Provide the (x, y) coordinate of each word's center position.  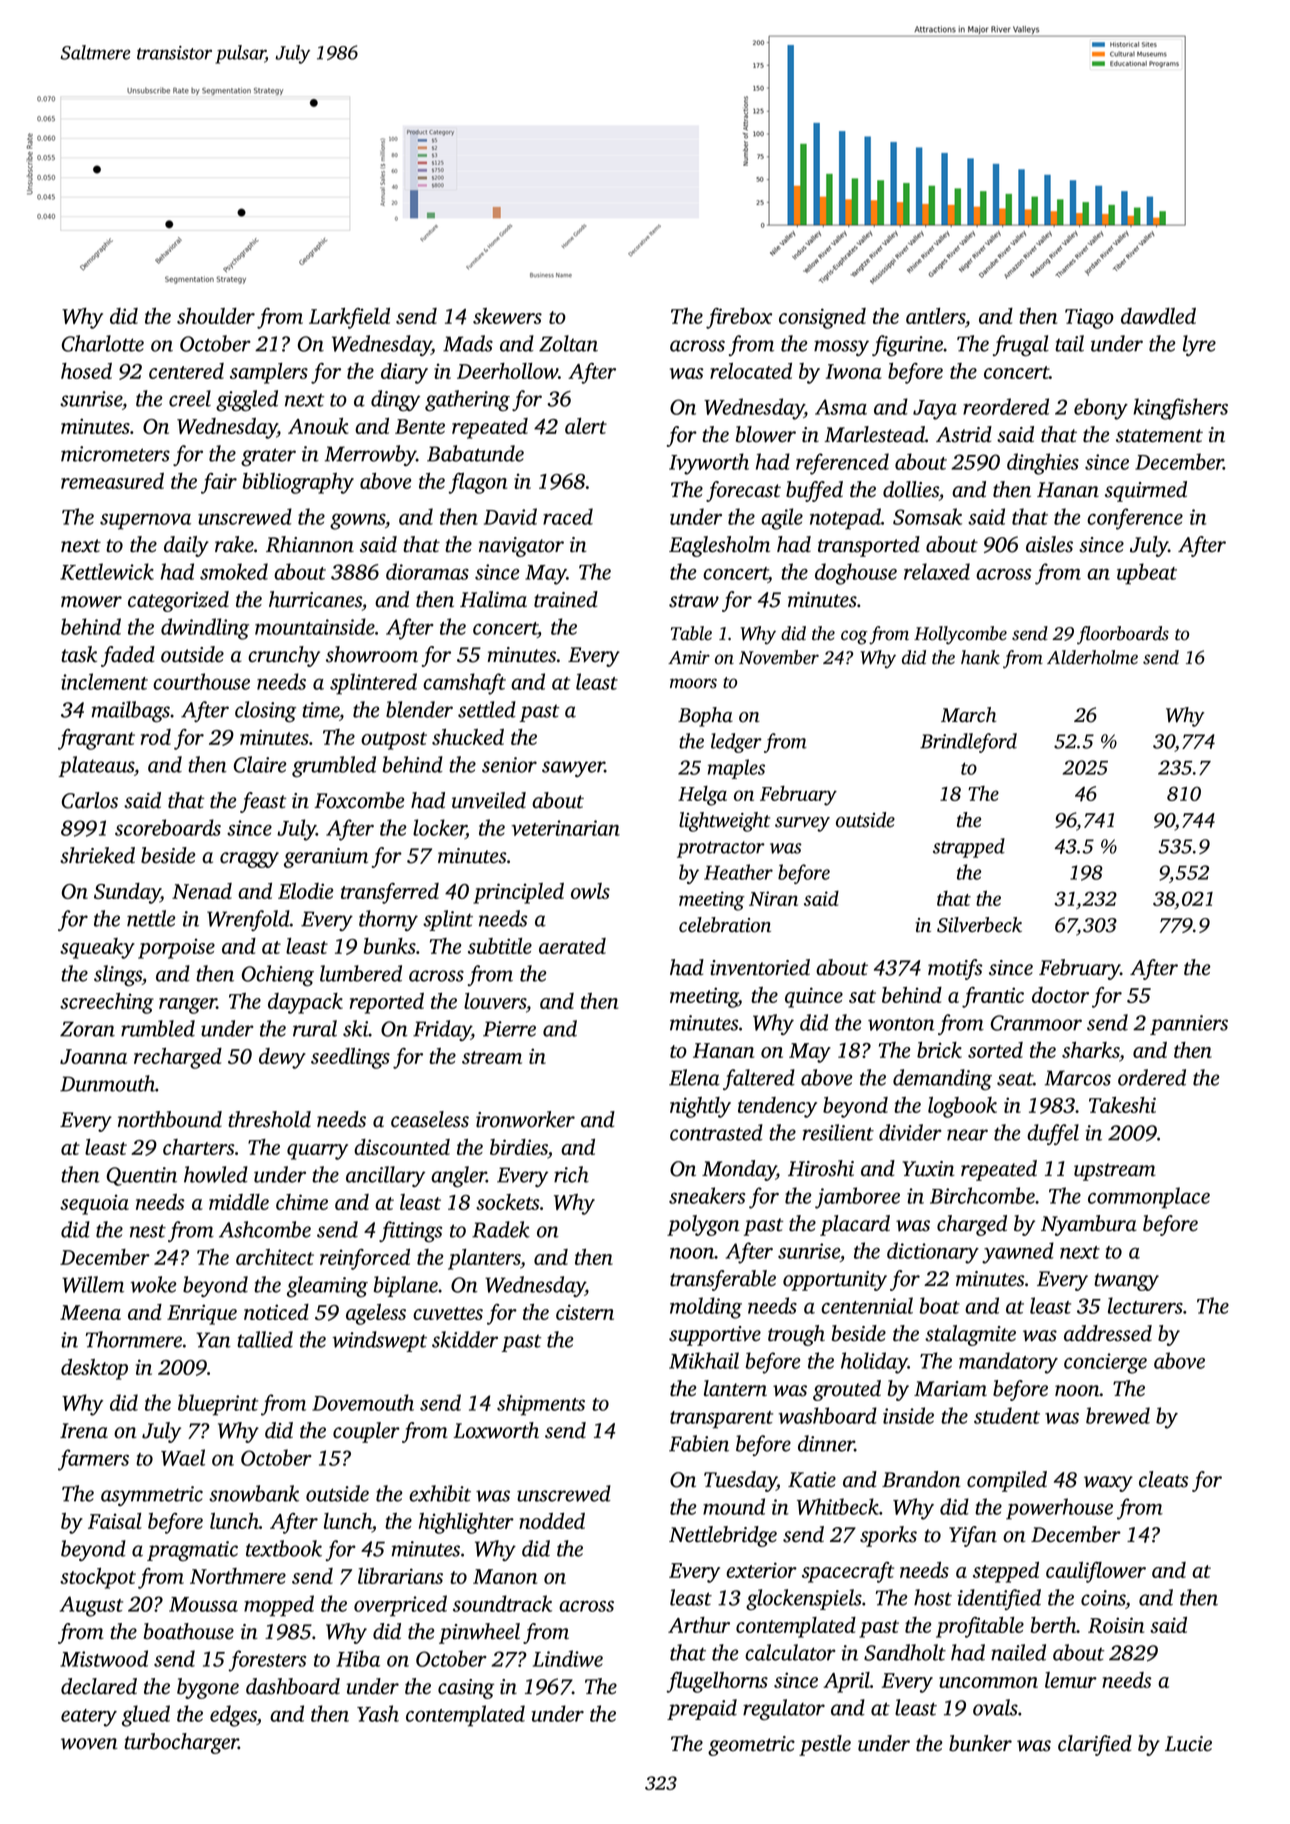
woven (89, 1744)
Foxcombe (359, 800)
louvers (495, 1001)
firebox (739, 318)
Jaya (935, 410)
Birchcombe (982, 1195)
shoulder (216, 316)
